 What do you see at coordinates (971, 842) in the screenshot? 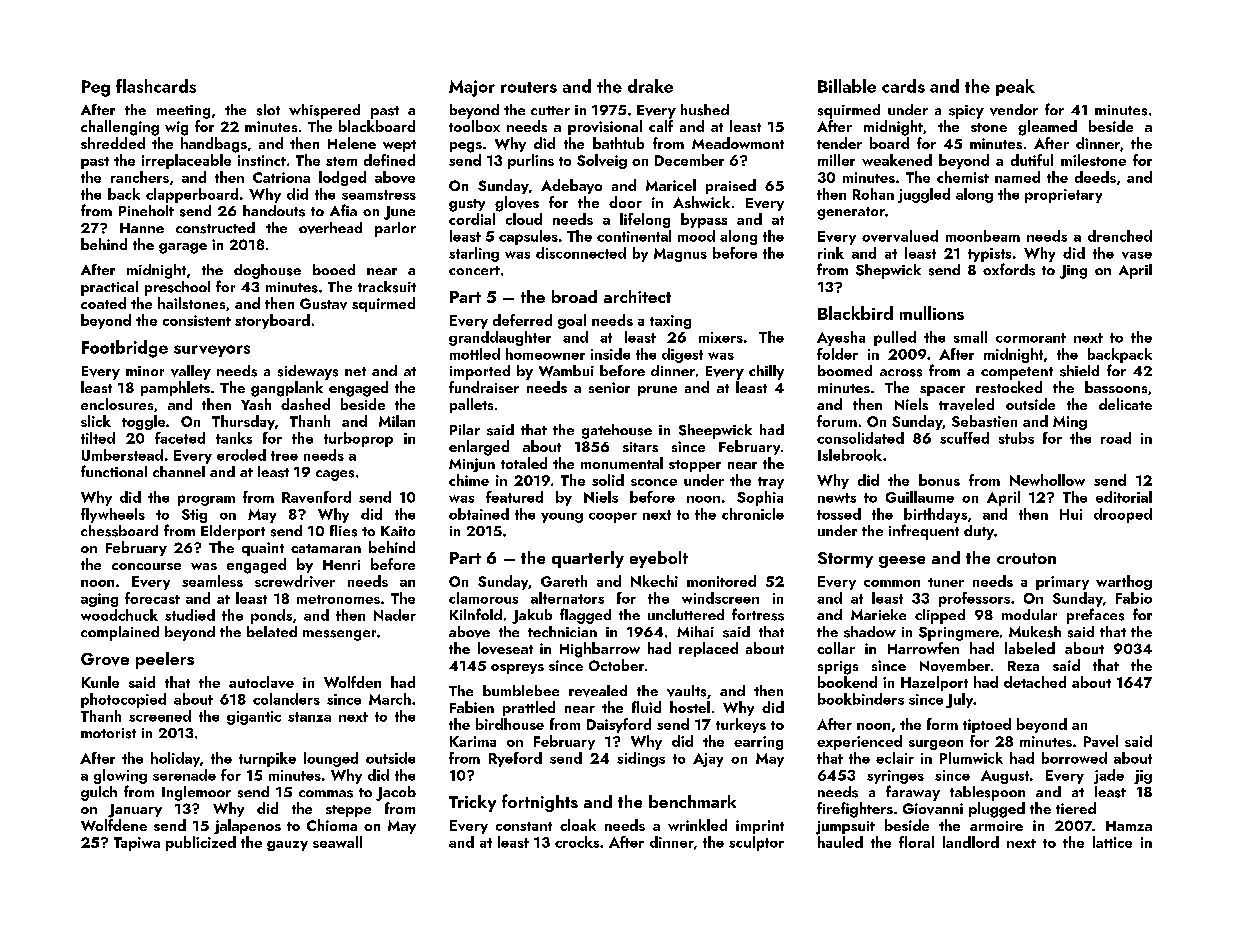
I see `landlord` at bounding box center [971, 842].
